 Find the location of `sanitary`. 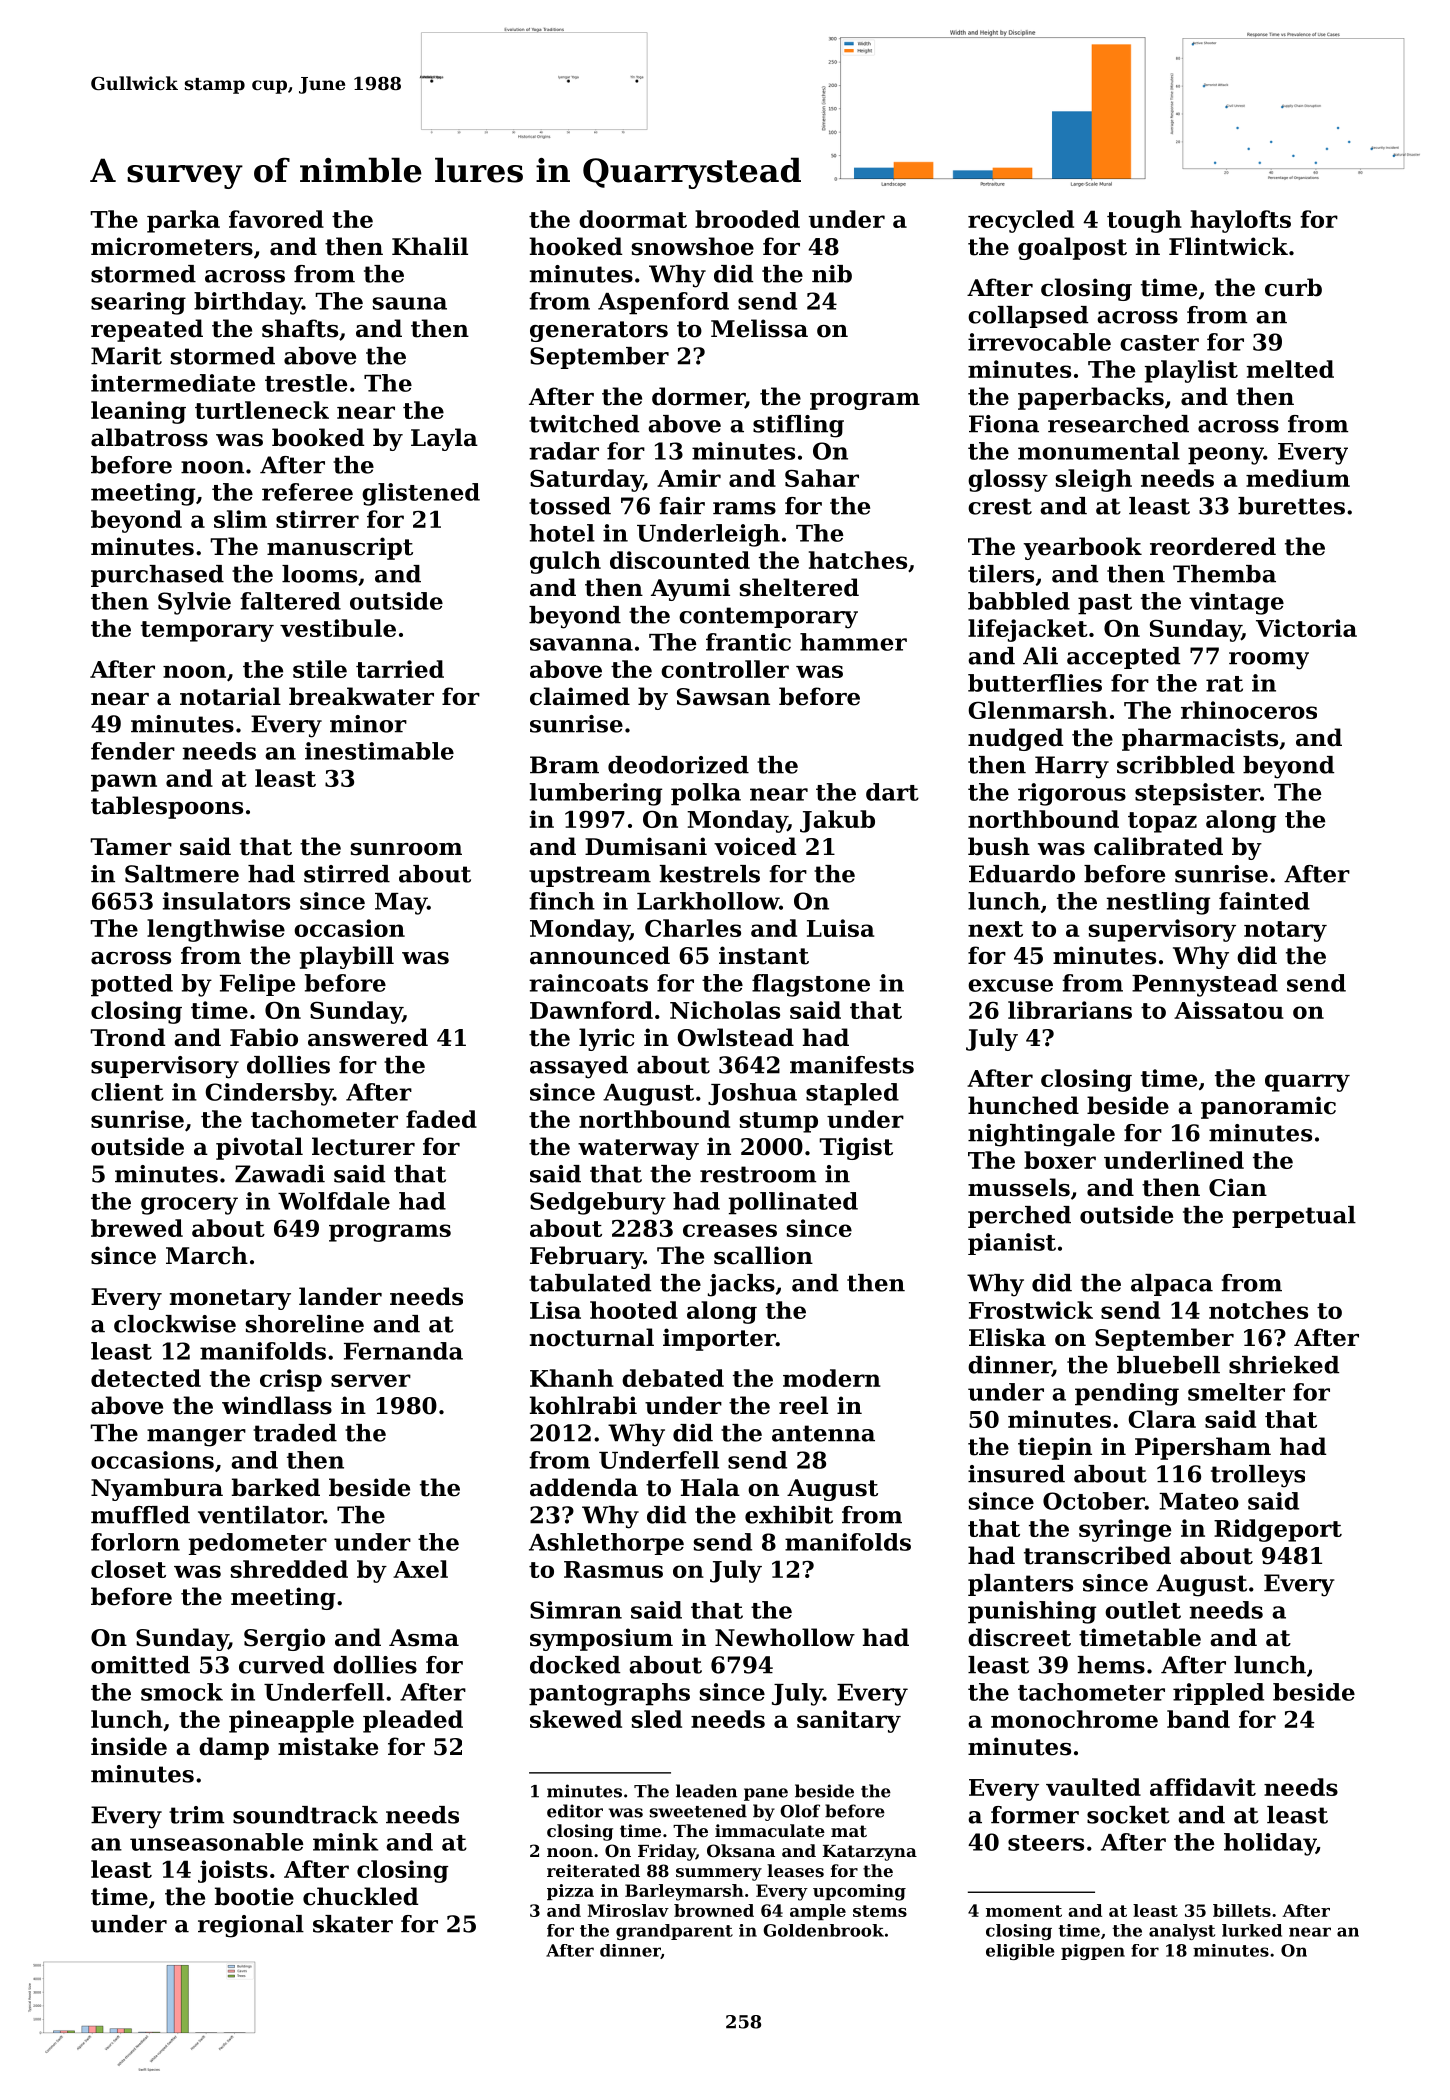

sanitary is located at coordinates (849, 1721).
